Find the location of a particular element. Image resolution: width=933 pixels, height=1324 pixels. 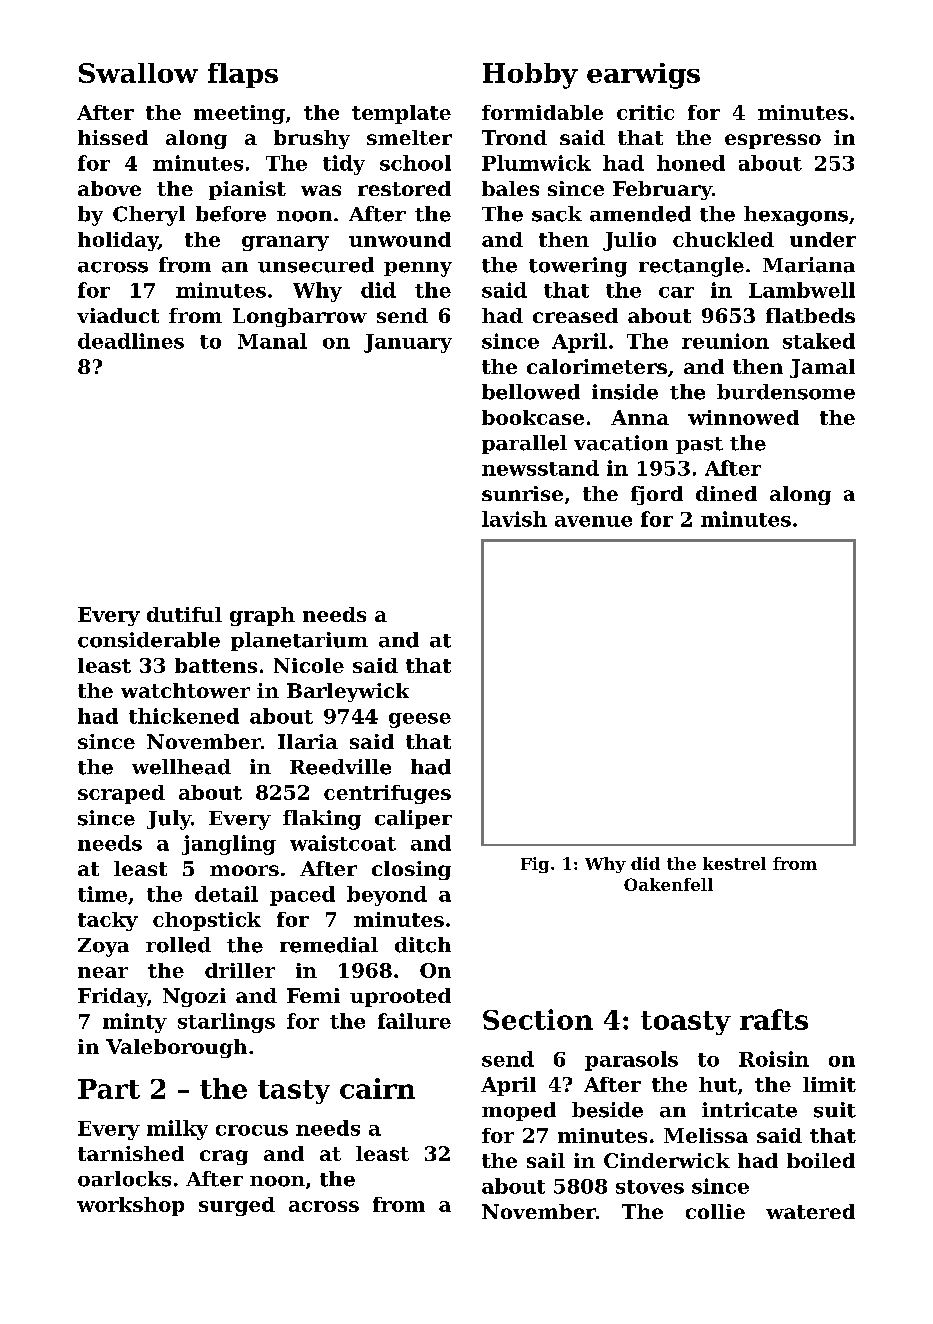

reunion is located at coordinates (725, 341).
